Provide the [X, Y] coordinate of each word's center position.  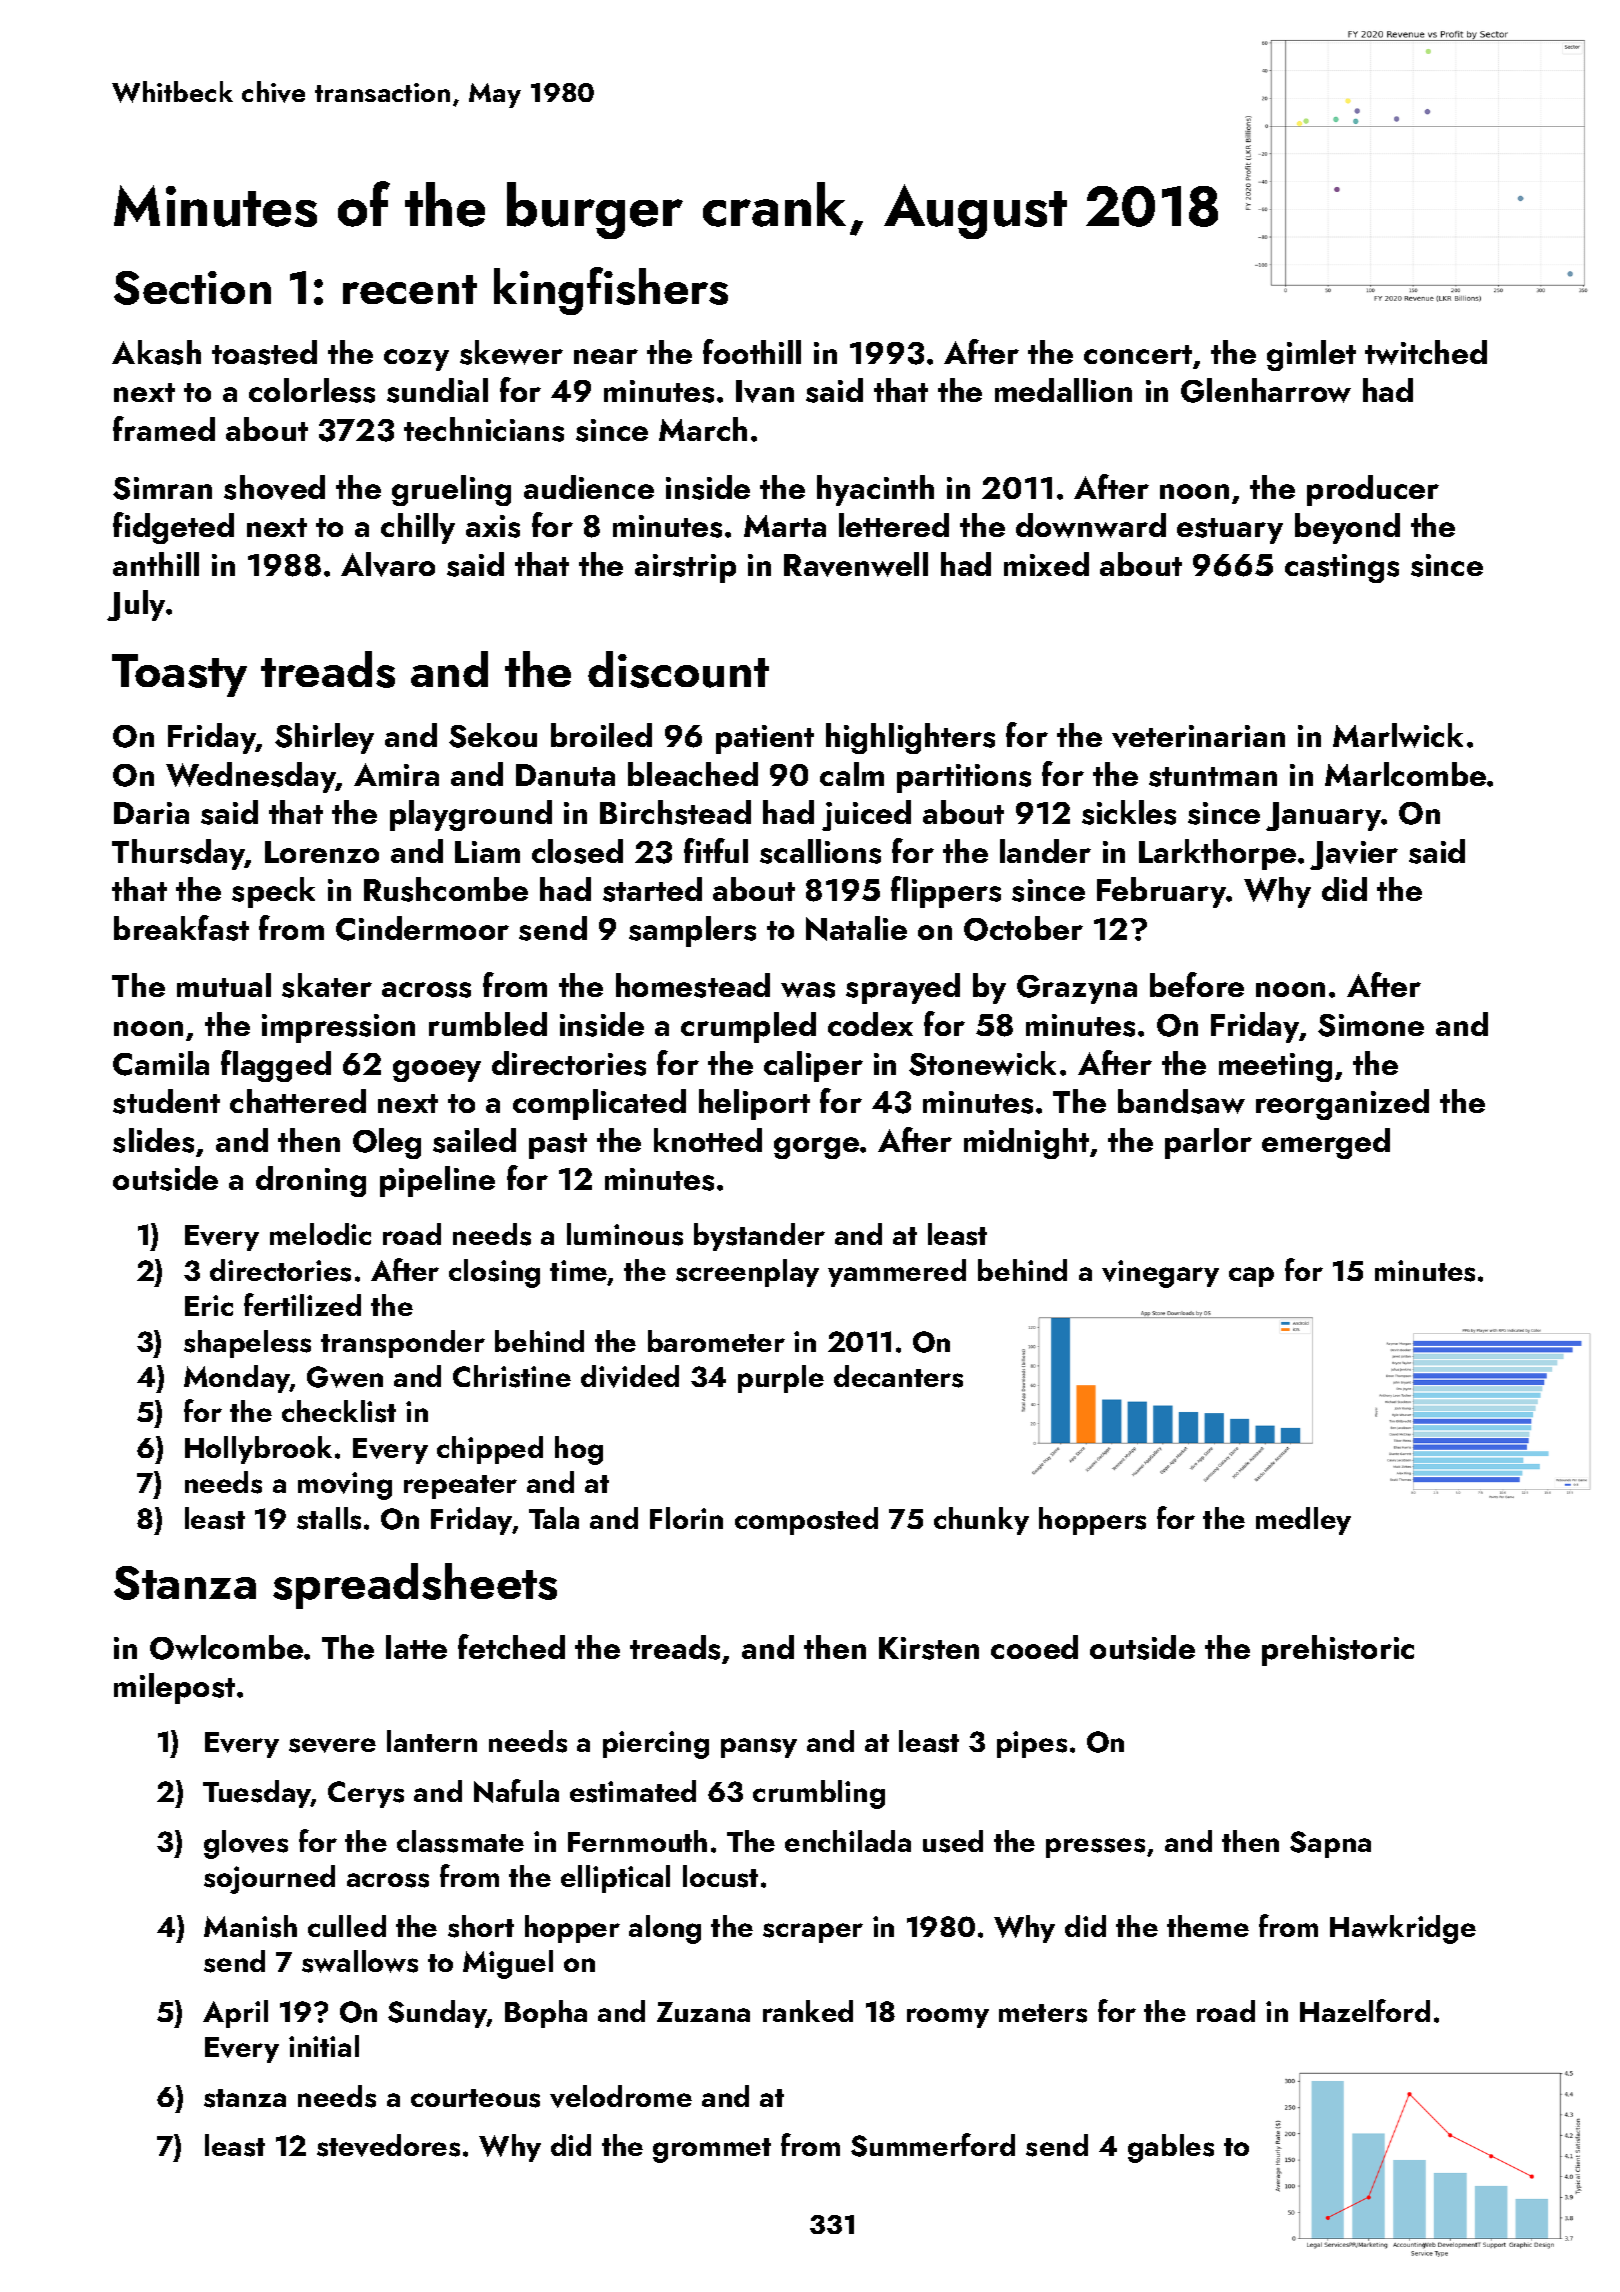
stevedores [388, 2145]
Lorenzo [322, 852]
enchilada [848, 1841]
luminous [625, 1234]
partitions [964, 778]
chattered [298, 1101]
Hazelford [1365, 2010]
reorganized [1342, 1104]
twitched [1426, 352]
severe [332, 1745]
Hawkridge [1403, 1929]
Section [192, 288]
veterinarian [1198, 736]
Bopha [546, 2014]
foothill [752, 351]
